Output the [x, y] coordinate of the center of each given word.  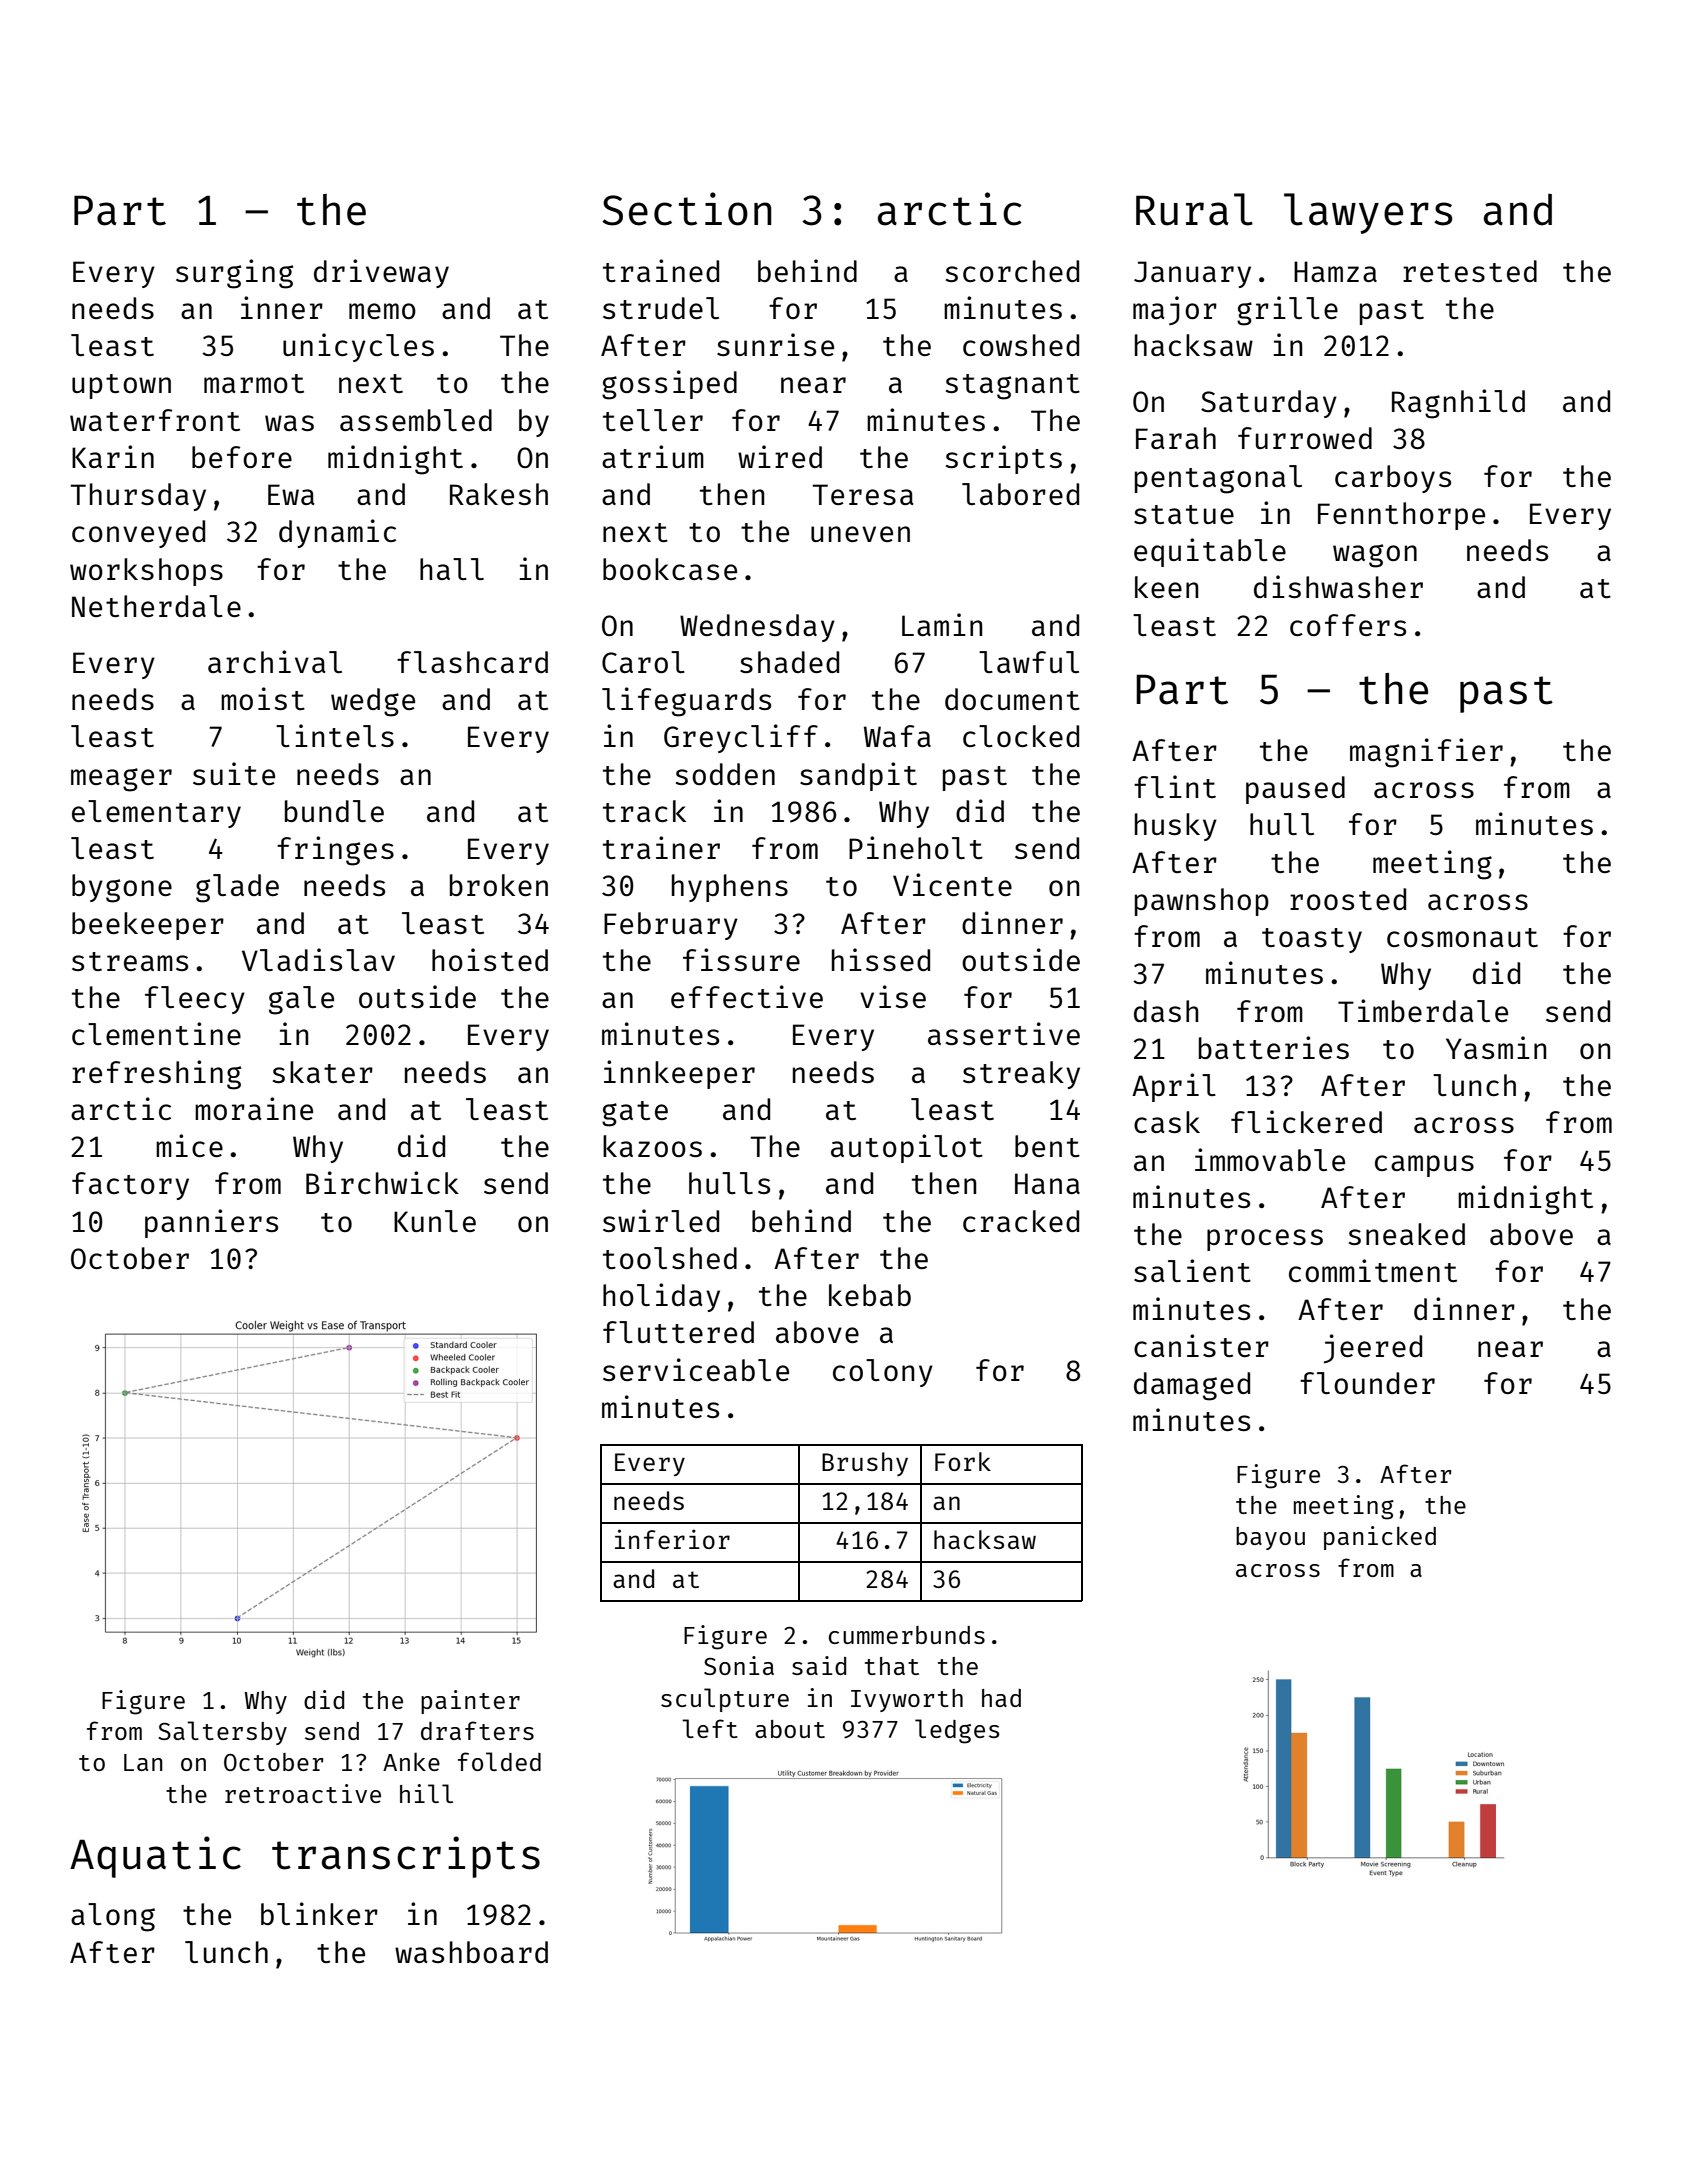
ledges [957, 1731]
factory [130, 1186]
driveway [381, 273]
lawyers [1368, 213]
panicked [1380, 1538]
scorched [1012, 271]
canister [1201, 1345]
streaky [1021, 1075]
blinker [319, 1913]
